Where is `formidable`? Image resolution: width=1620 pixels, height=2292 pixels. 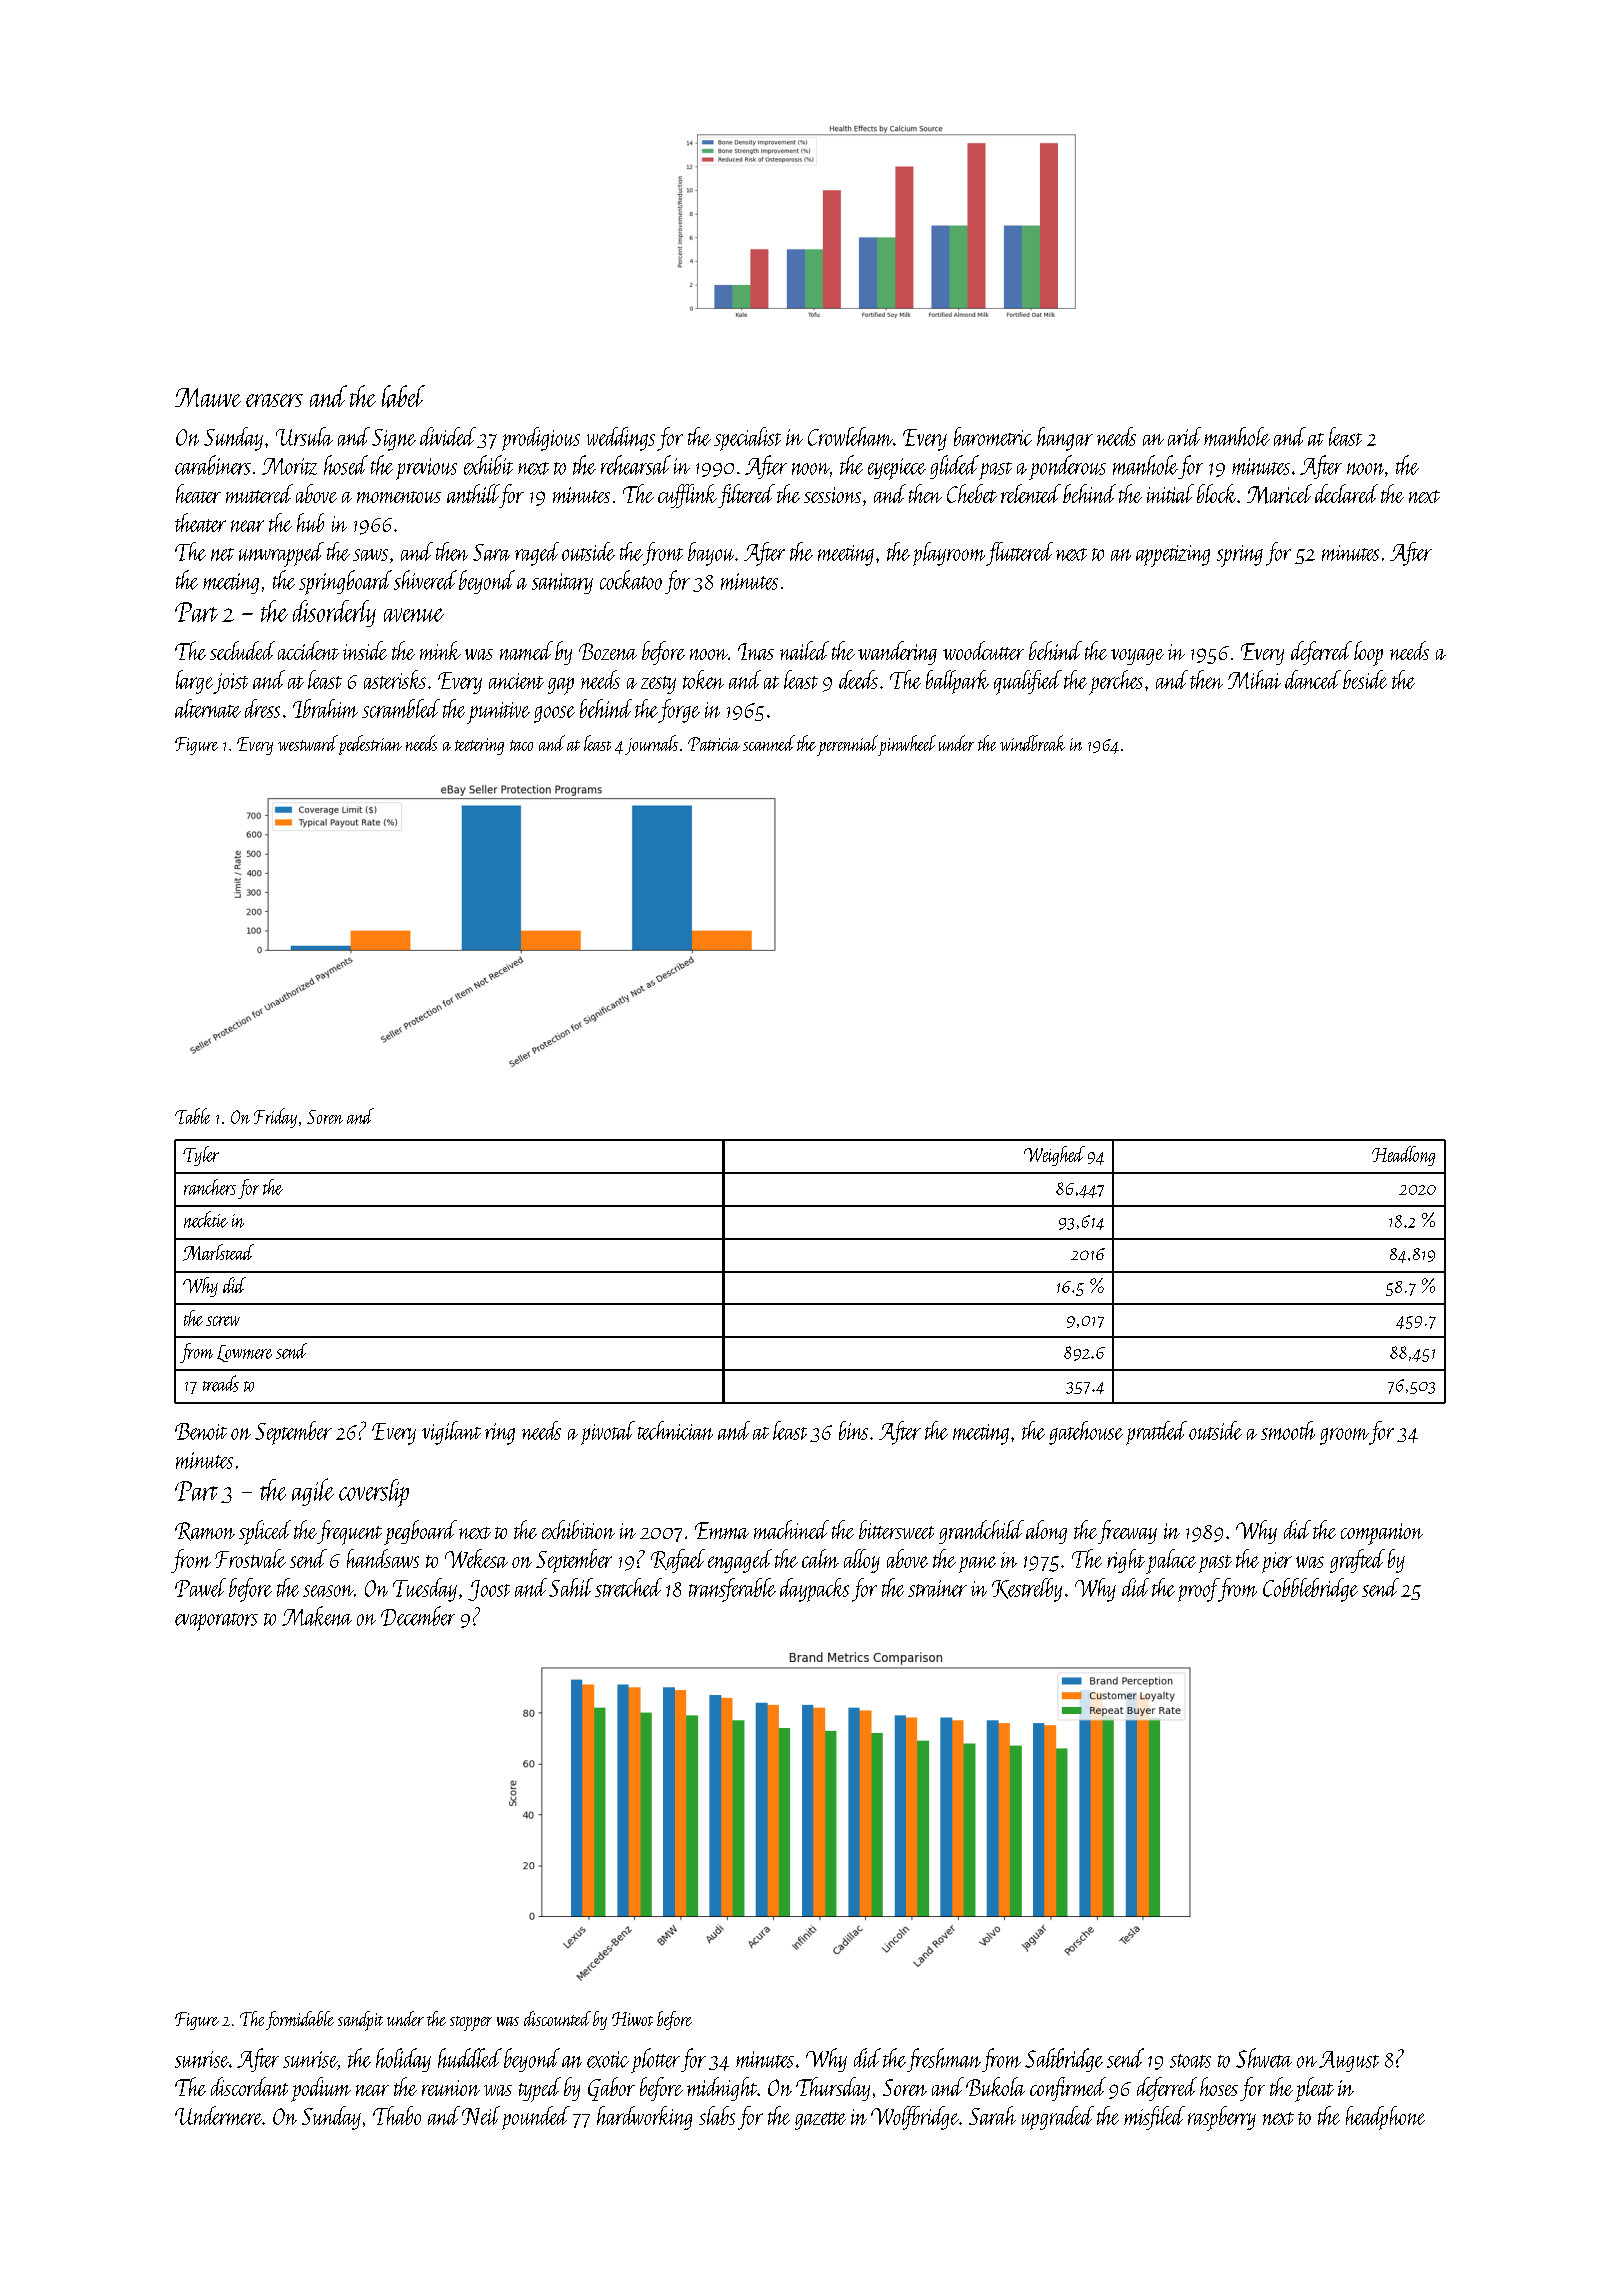
formidable is located at coordinates (300, 2020).
